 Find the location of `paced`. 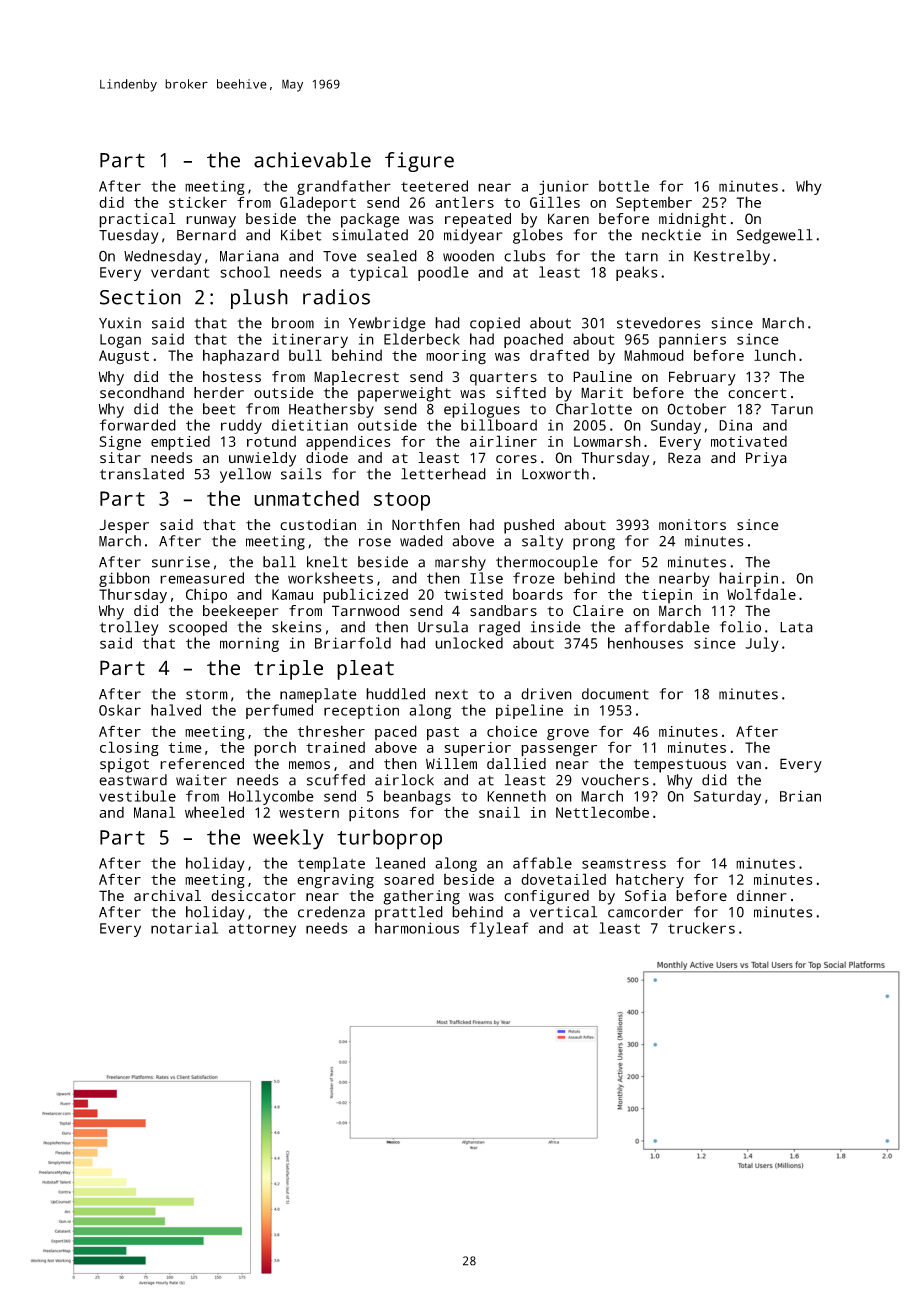

paced is located at coordinates (396, 732).
